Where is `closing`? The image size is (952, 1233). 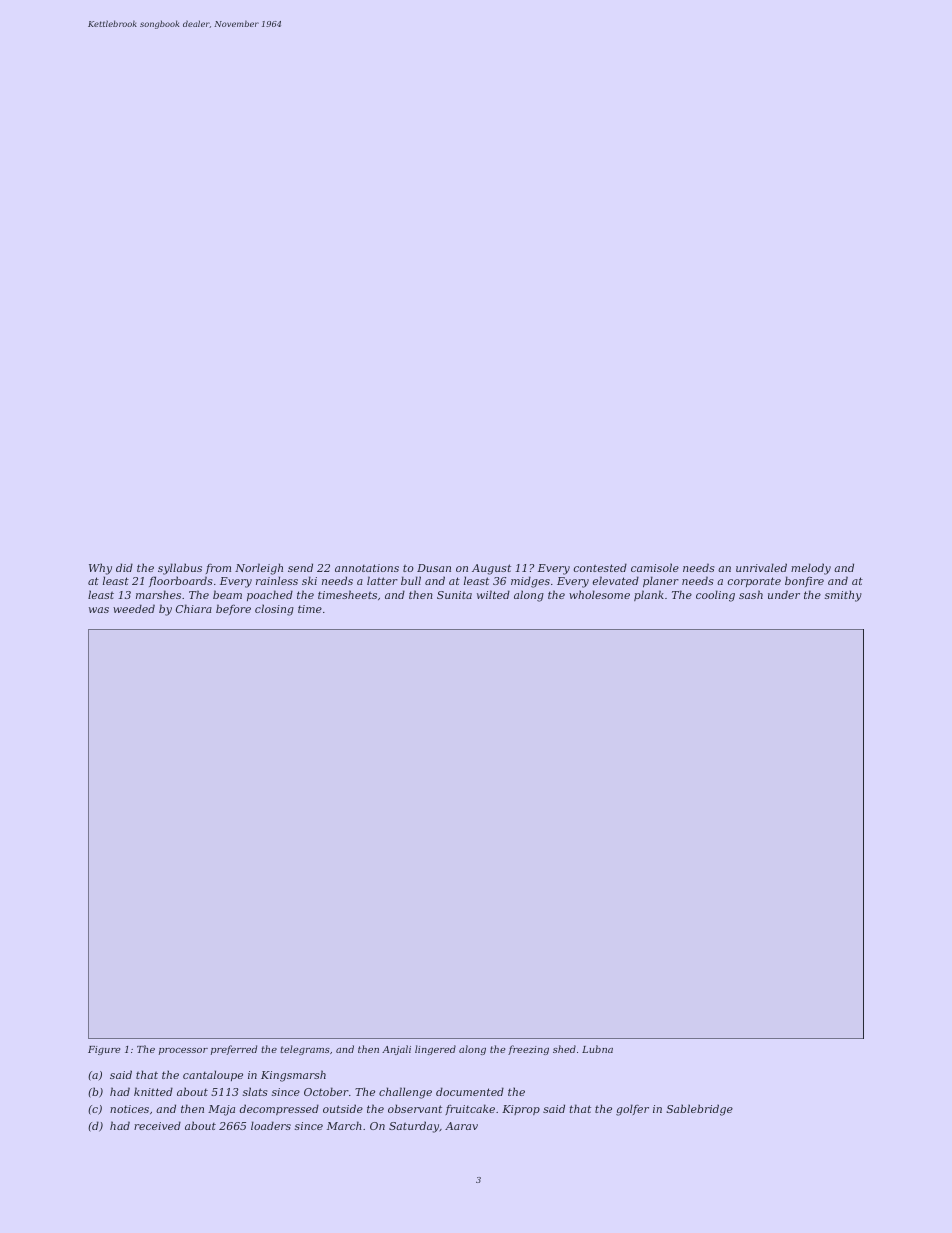 closing is located at coordinates (274, 610).
